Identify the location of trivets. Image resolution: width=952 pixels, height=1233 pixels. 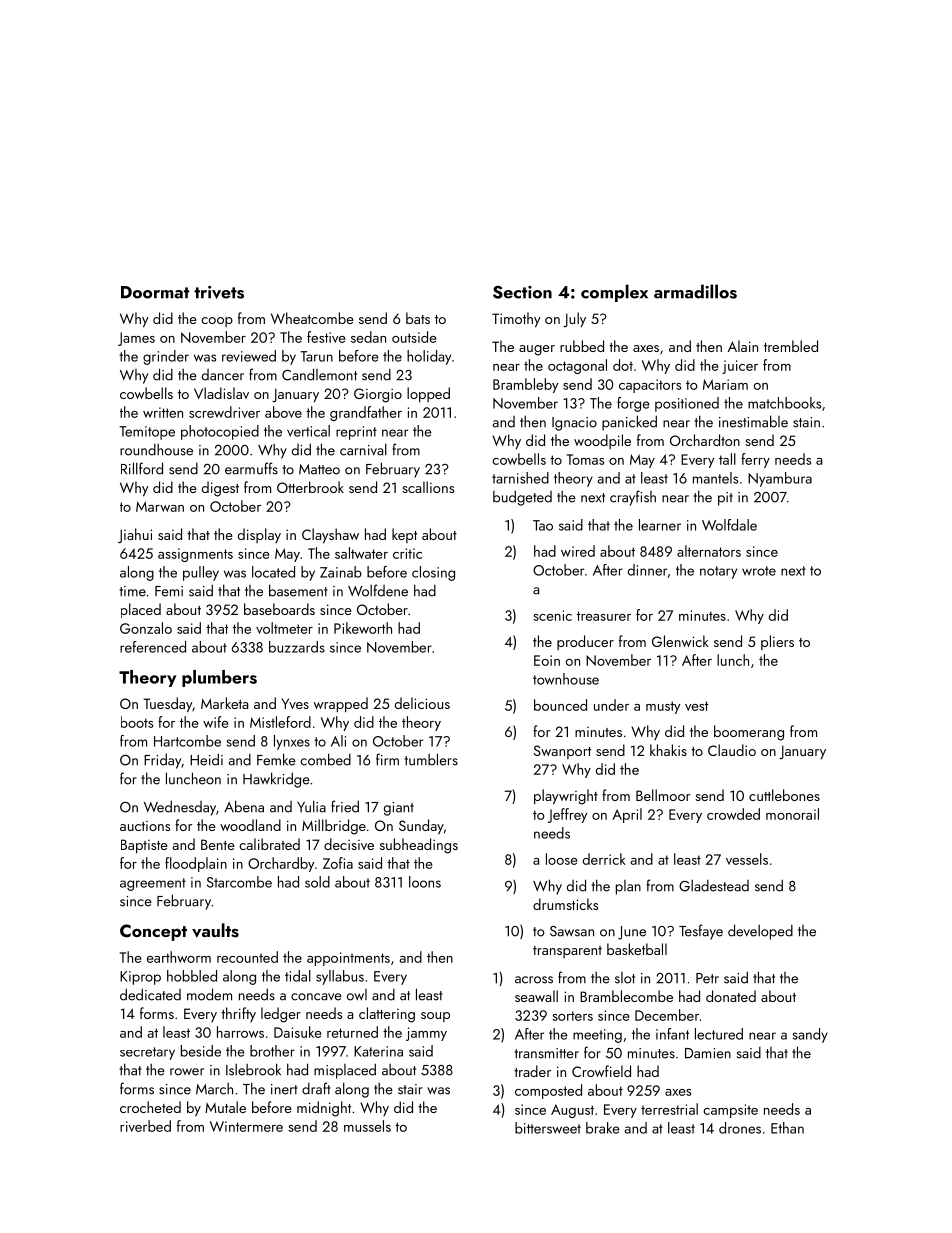
(219, 292).
